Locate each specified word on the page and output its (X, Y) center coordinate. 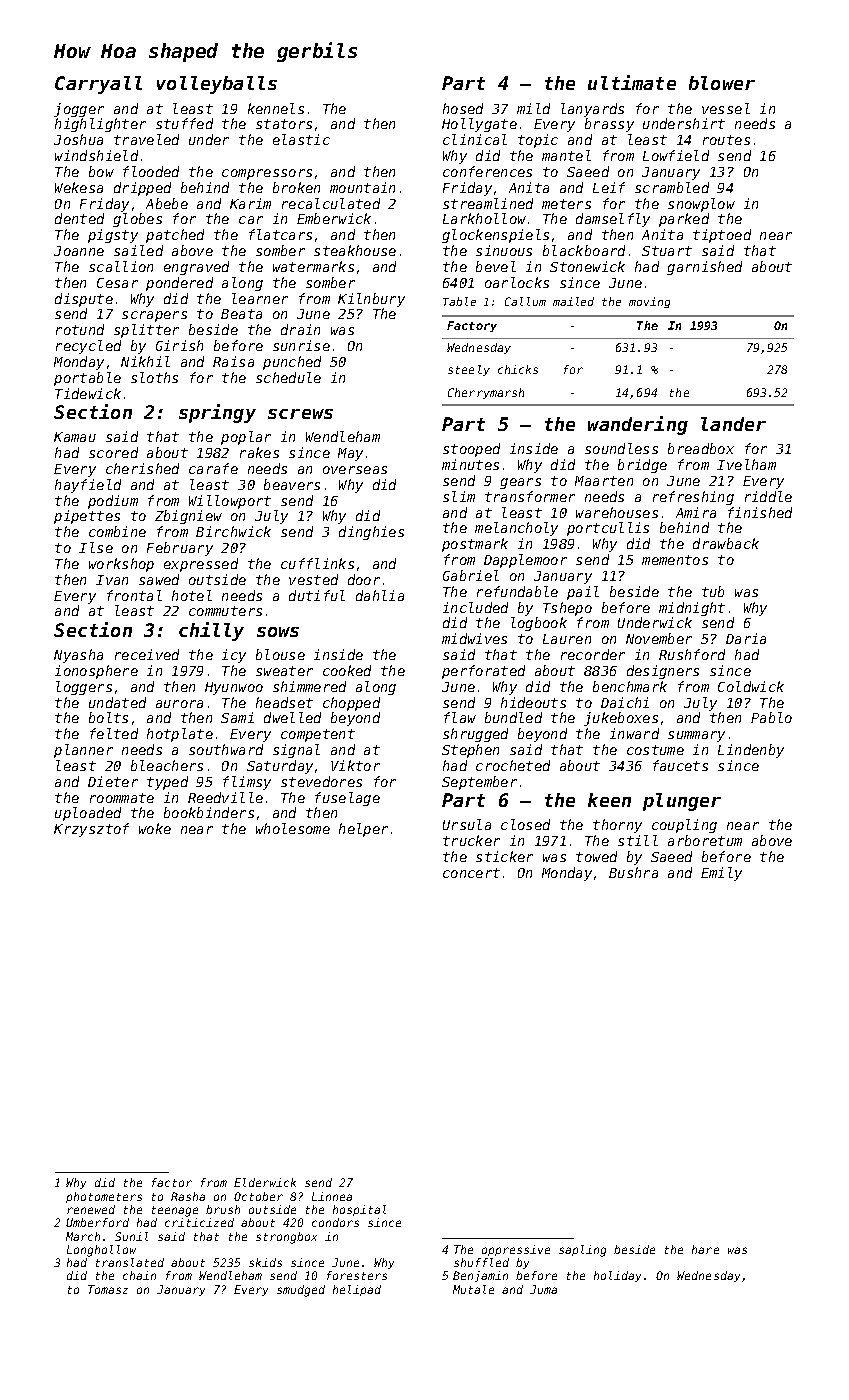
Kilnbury (371, 300)
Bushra (633, 872)
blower (722, 83)
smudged (301, 1291)
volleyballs (217, 85)
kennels (276, 108)
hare (705, 1249)
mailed (573, 301)
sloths (154, 377)
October (258, 1196)
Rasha (188, 1196)
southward (226, 749)
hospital (359, 1210)
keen (609, 800)
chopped (351, 704)
